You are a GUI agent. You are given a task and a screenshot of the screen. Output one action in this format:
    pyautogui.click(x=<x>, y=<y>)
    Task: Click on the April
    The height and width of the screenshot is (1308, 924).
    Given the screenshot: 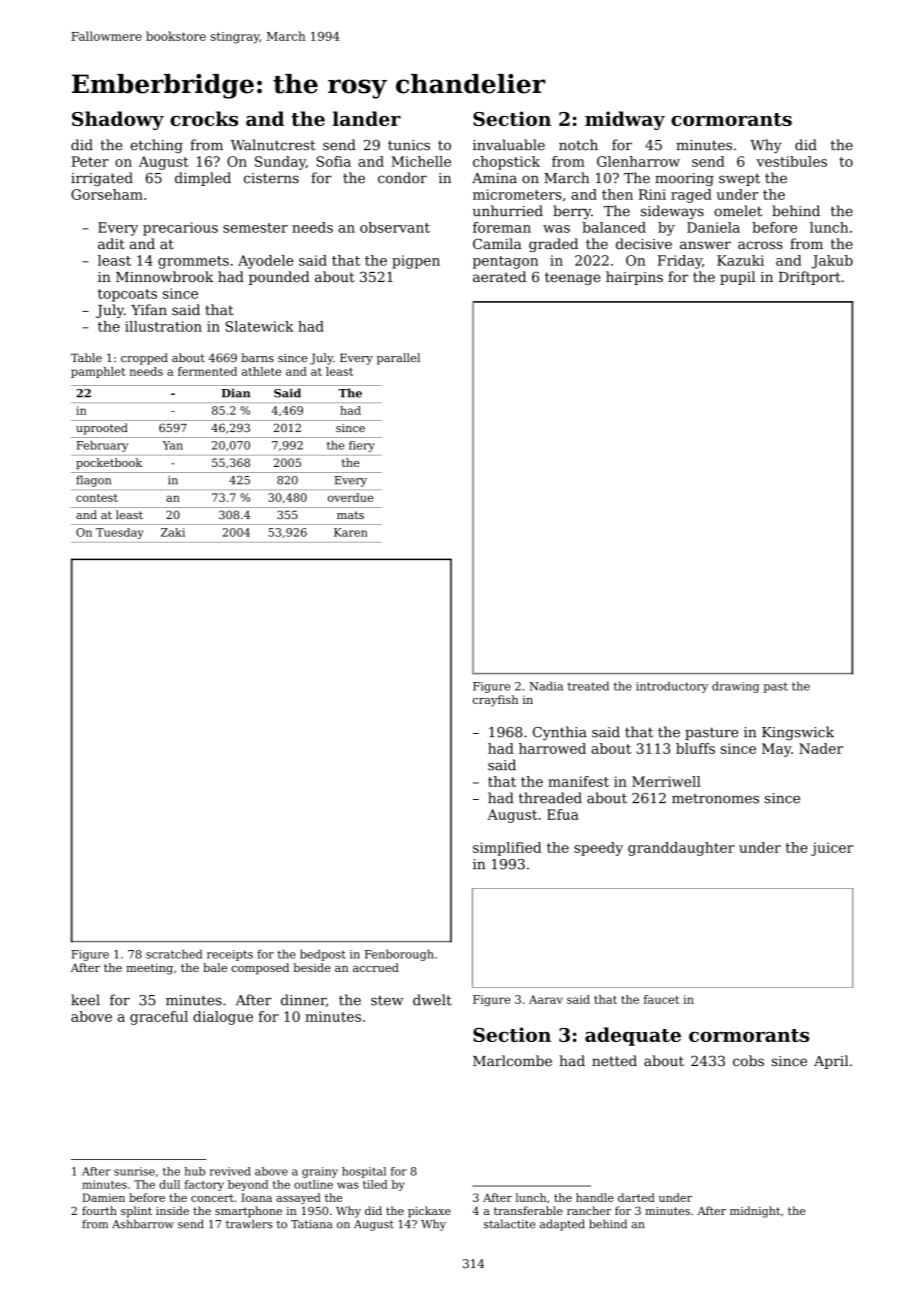 What is the action you would take?
    pyautogui.click(x=831, y=1062)
